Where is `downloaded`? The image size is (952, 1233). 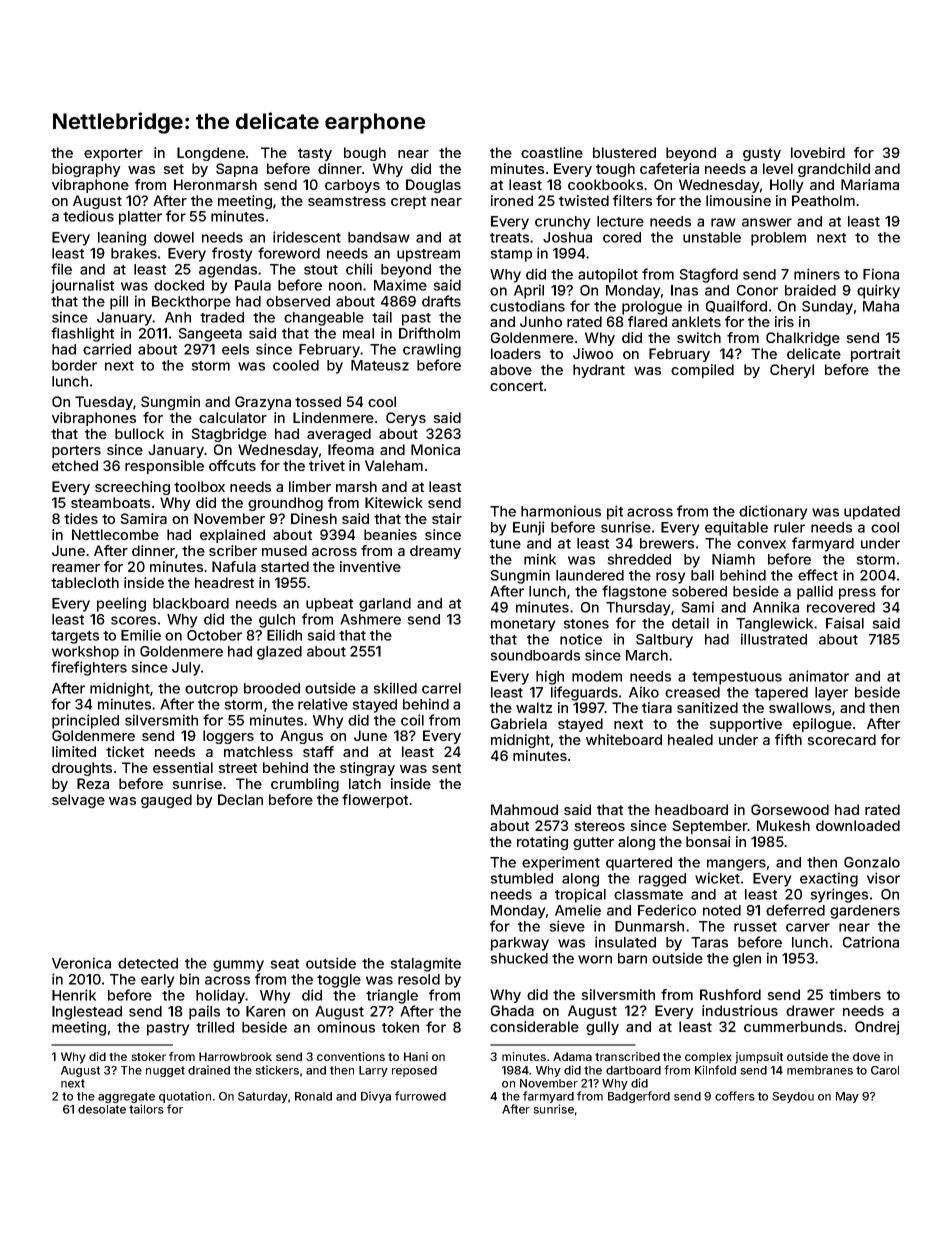 downloaded is located at coordinates (858, 825).
